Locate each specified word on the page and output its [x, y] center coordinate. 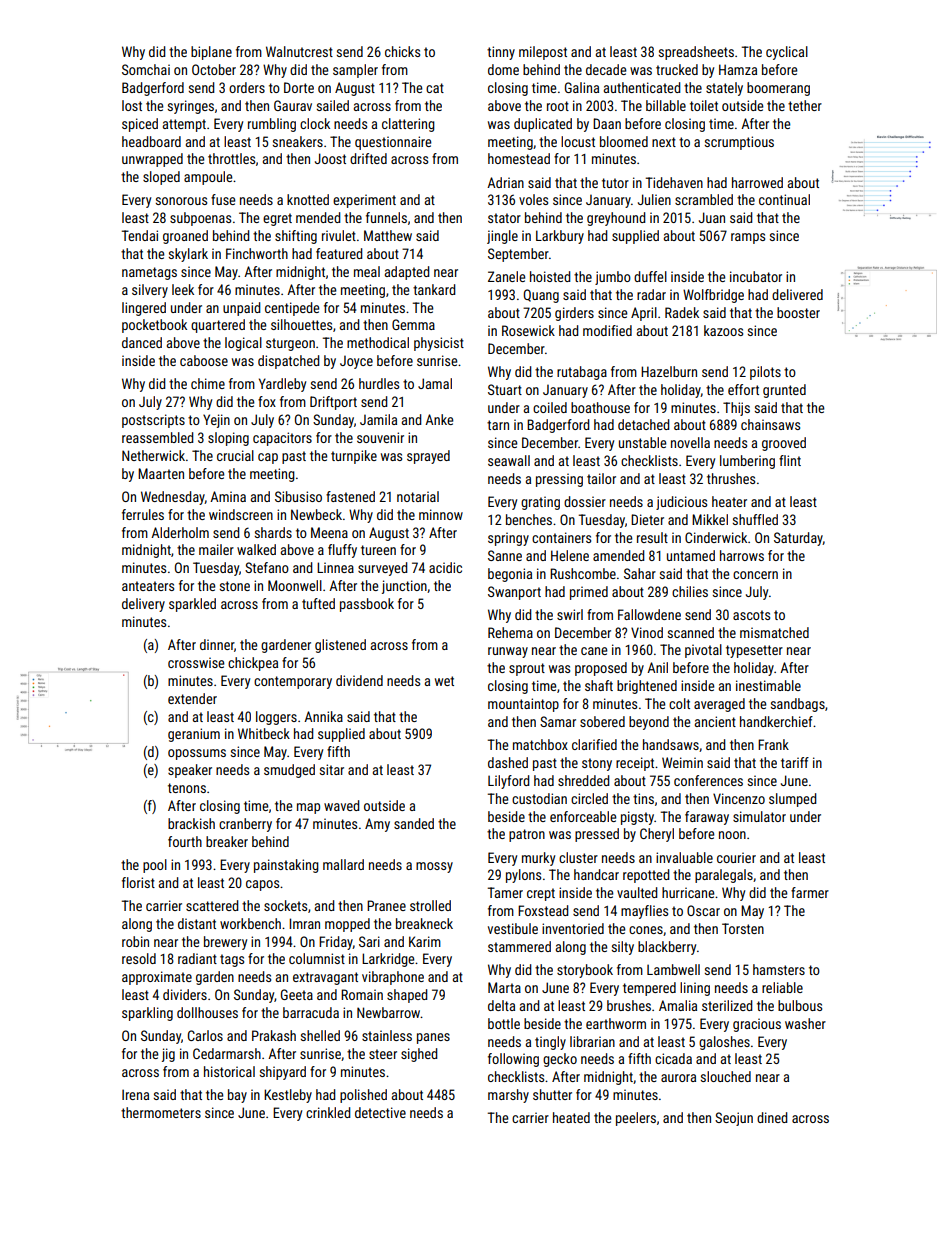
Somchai [146, 69]
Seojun [734, 1119]
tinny [501, 53]
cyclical [787, 53]
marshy [508, 1096]
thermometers [161, 1112]
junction [404, 587]
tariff [795, 762]
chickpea [253, 664]
